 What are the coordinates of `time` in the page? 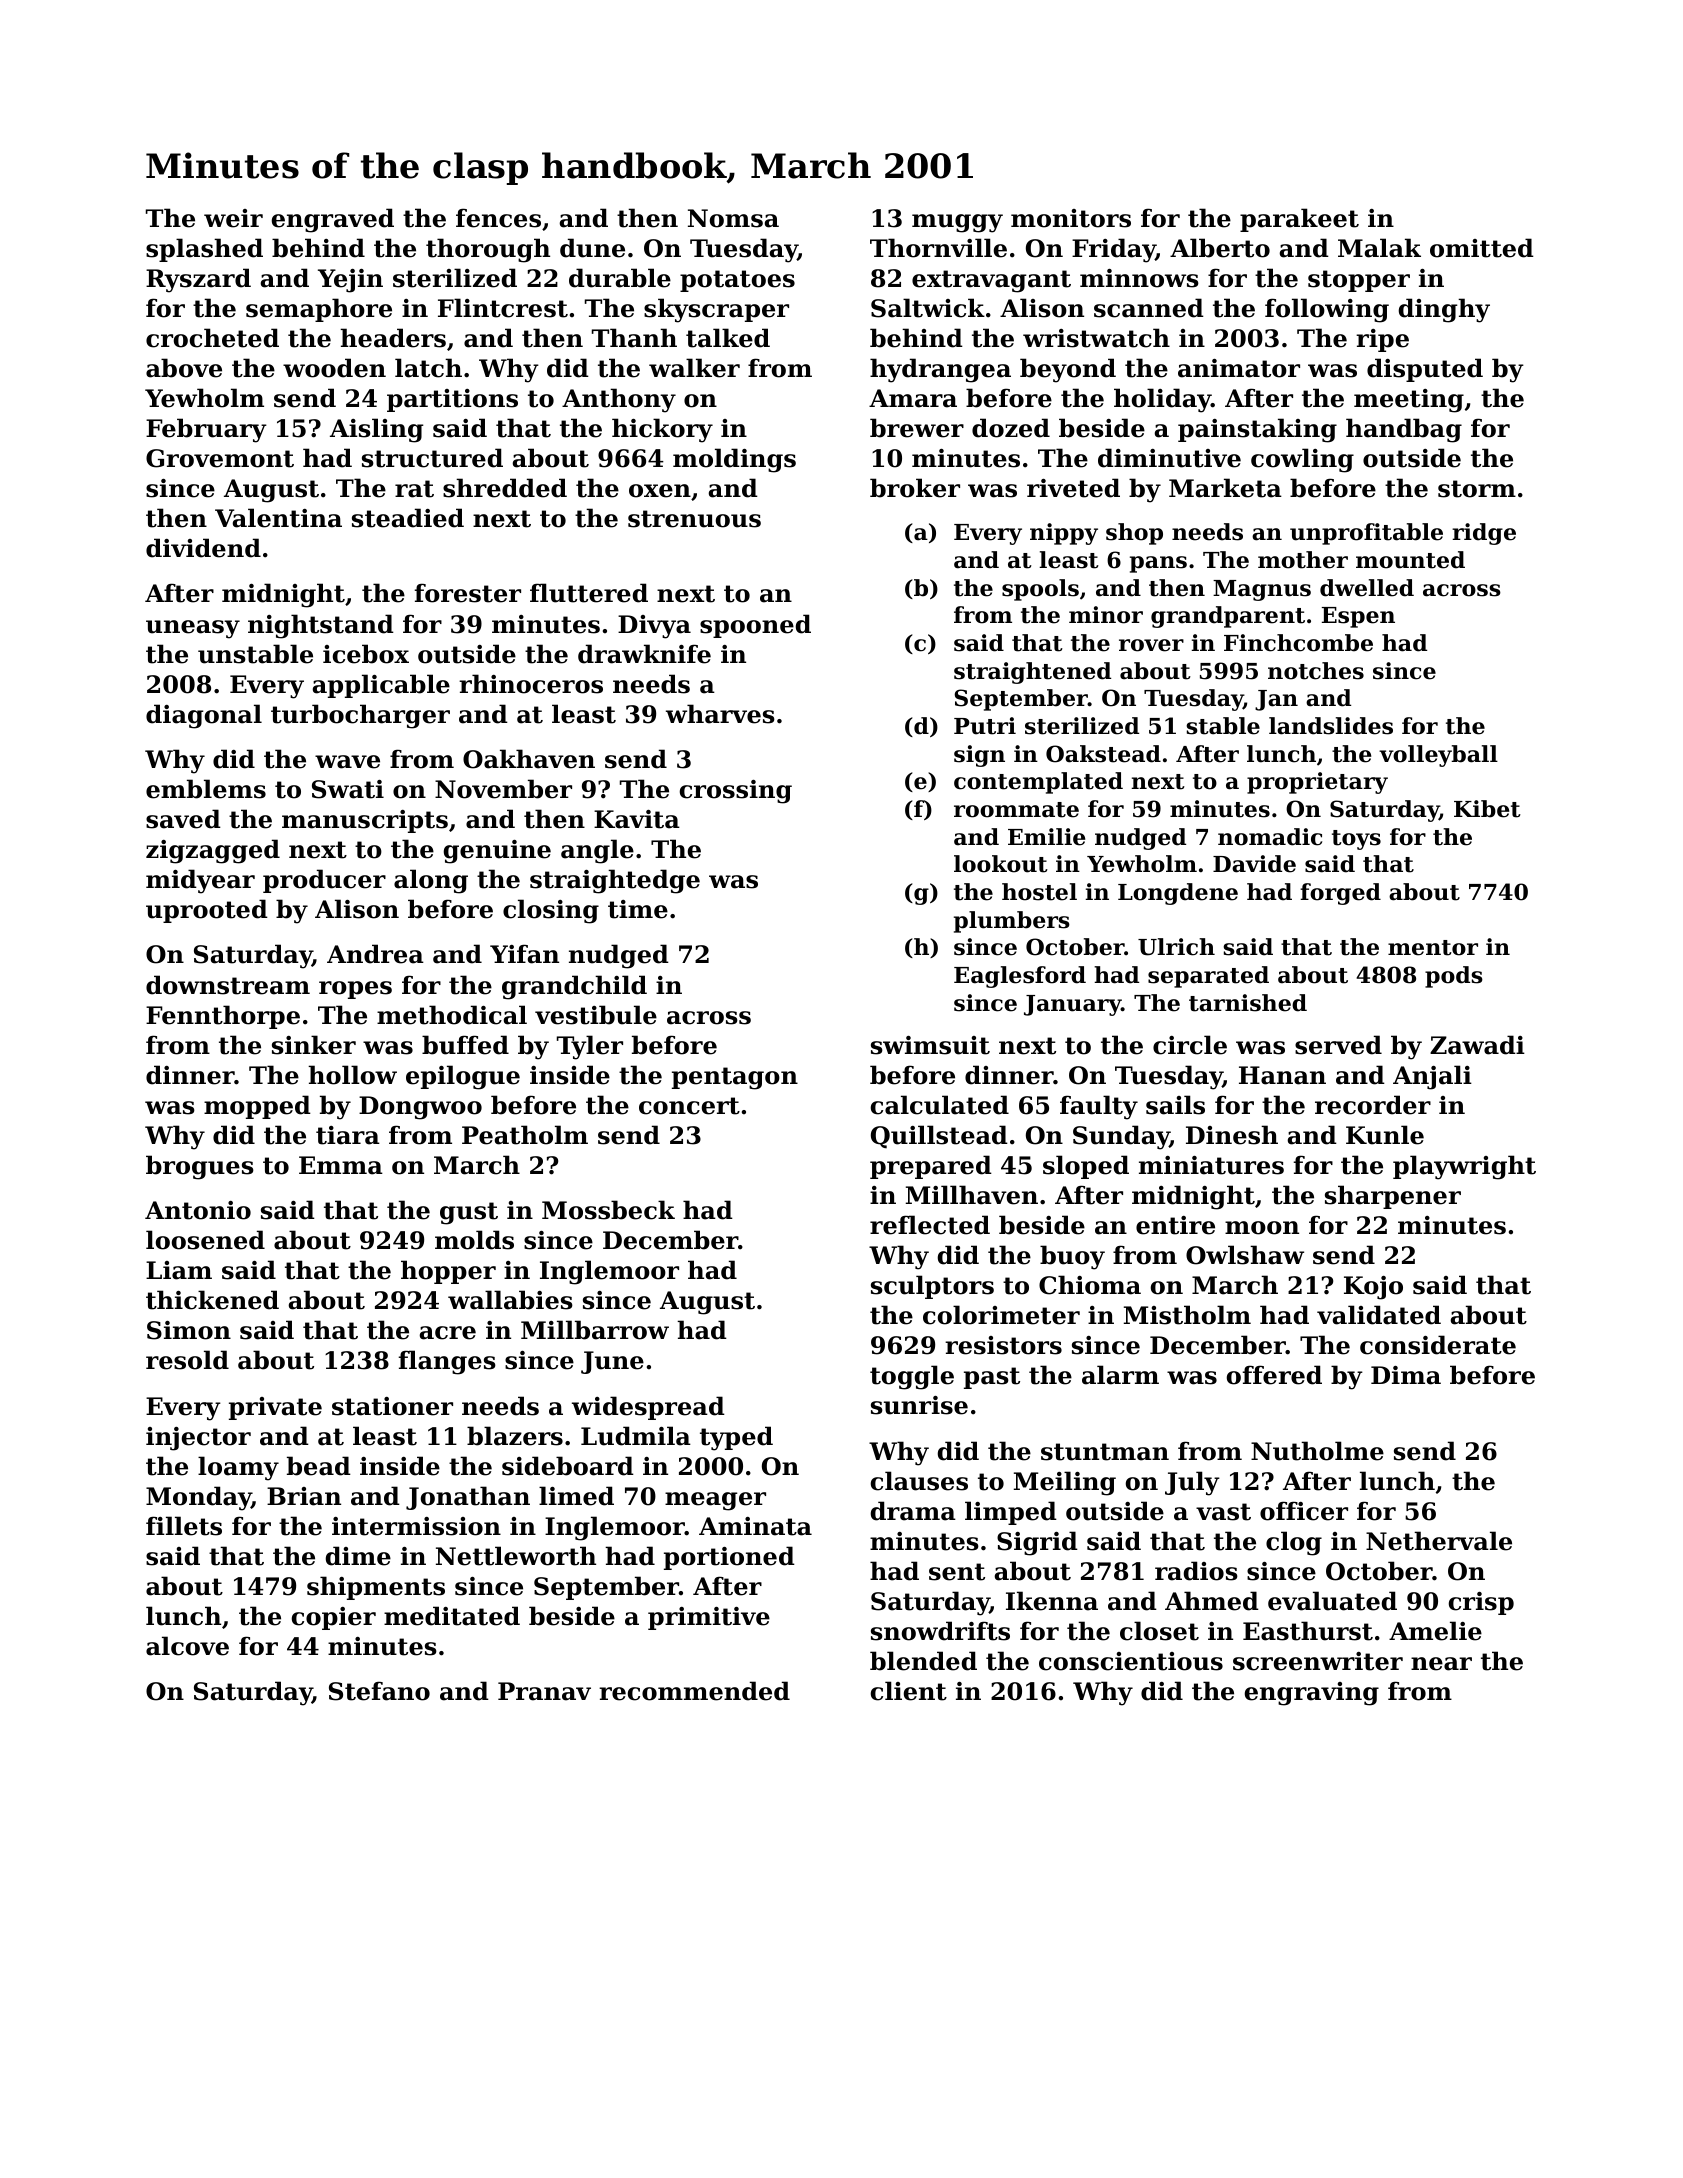 It's located at (638, 909).
